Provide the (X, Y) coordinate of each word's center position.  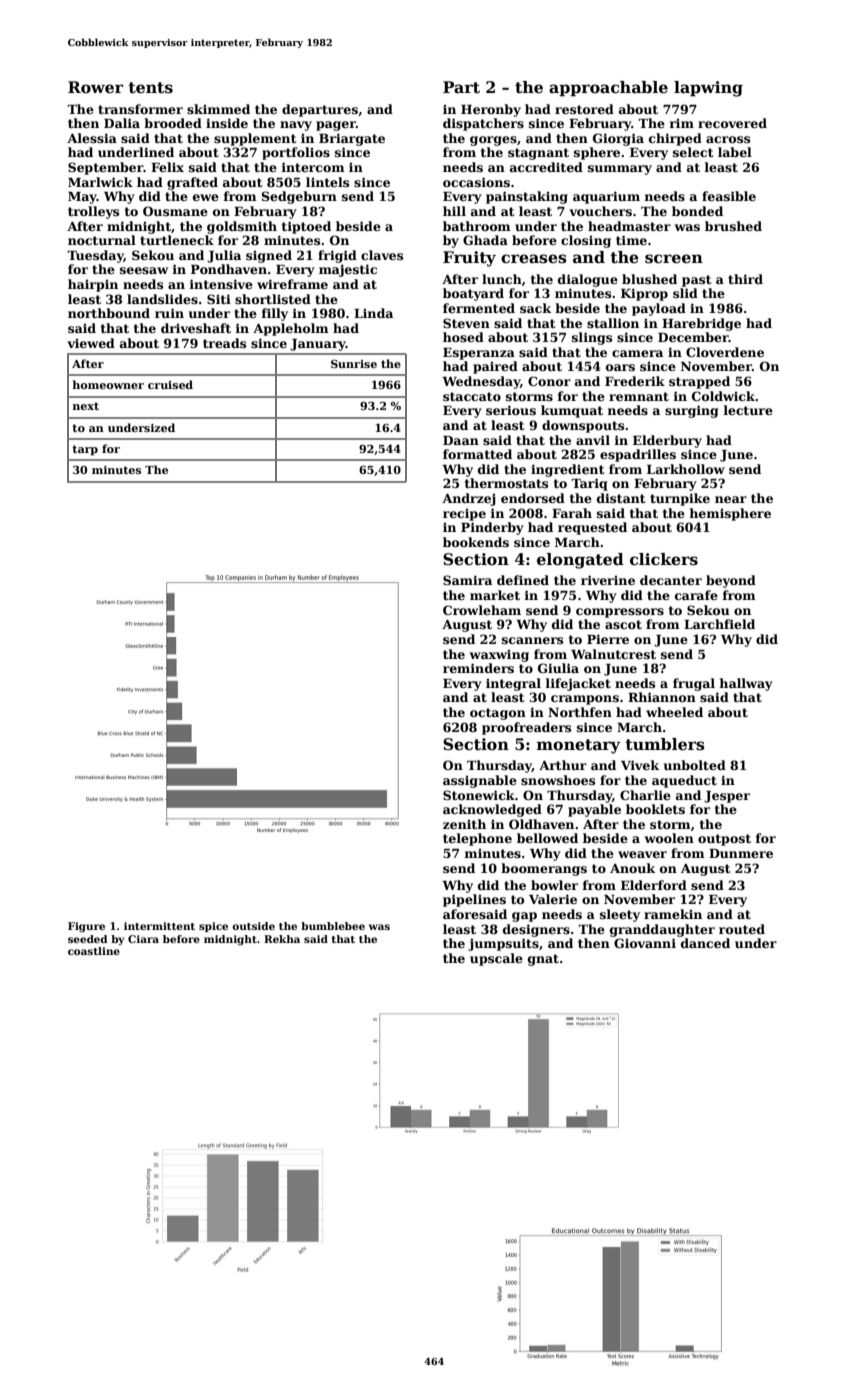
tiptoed (306, 227)
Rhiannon (662, 697)
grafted (192, 183)
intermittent (159, 926)
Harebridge (701, 324)
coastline (94, 951)
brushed (733, 226)
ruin (169, 313)
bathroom (477, 226)
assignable (480, 781)
